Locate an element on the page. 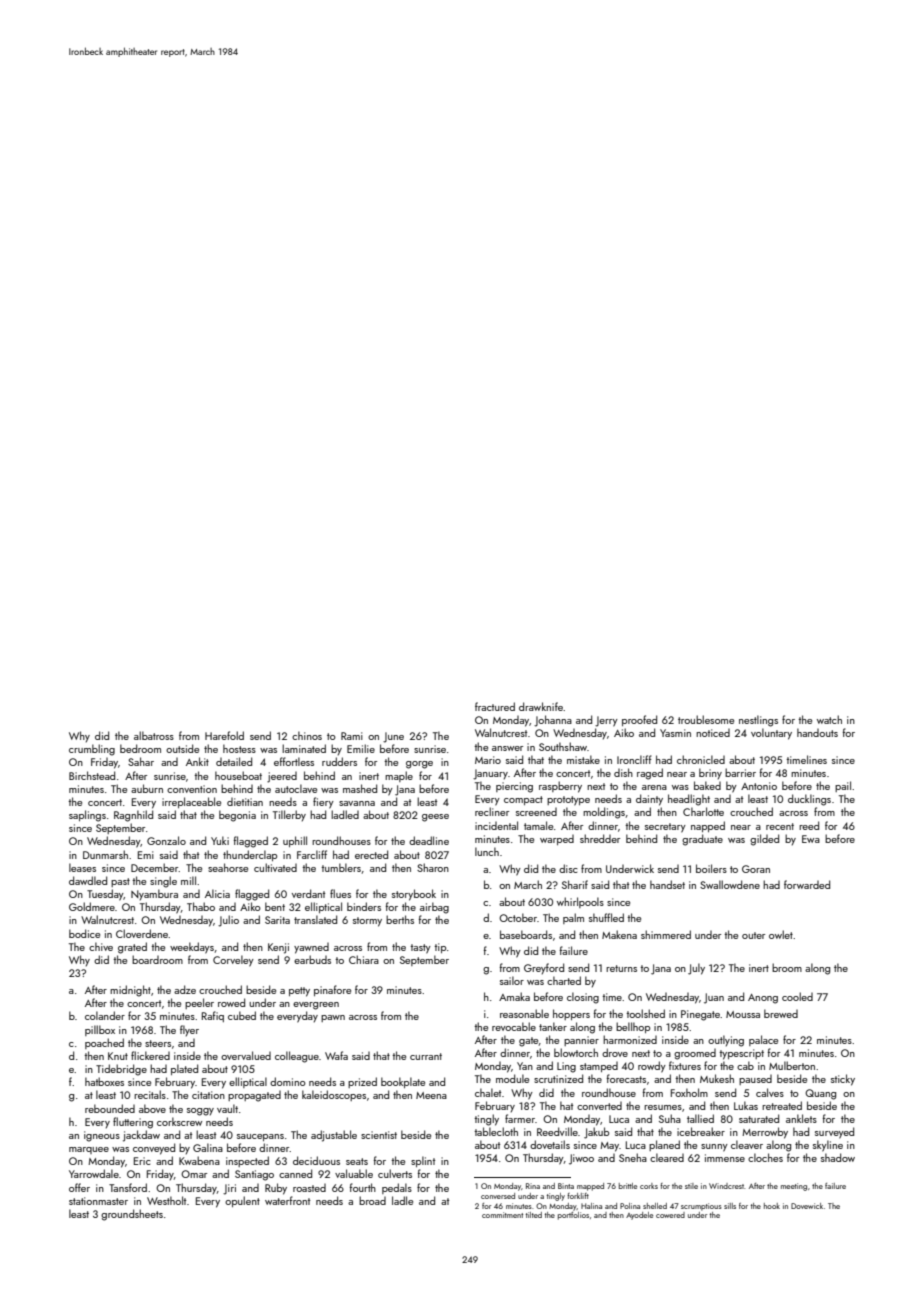  lunch is located at coordinates (487, 851).
